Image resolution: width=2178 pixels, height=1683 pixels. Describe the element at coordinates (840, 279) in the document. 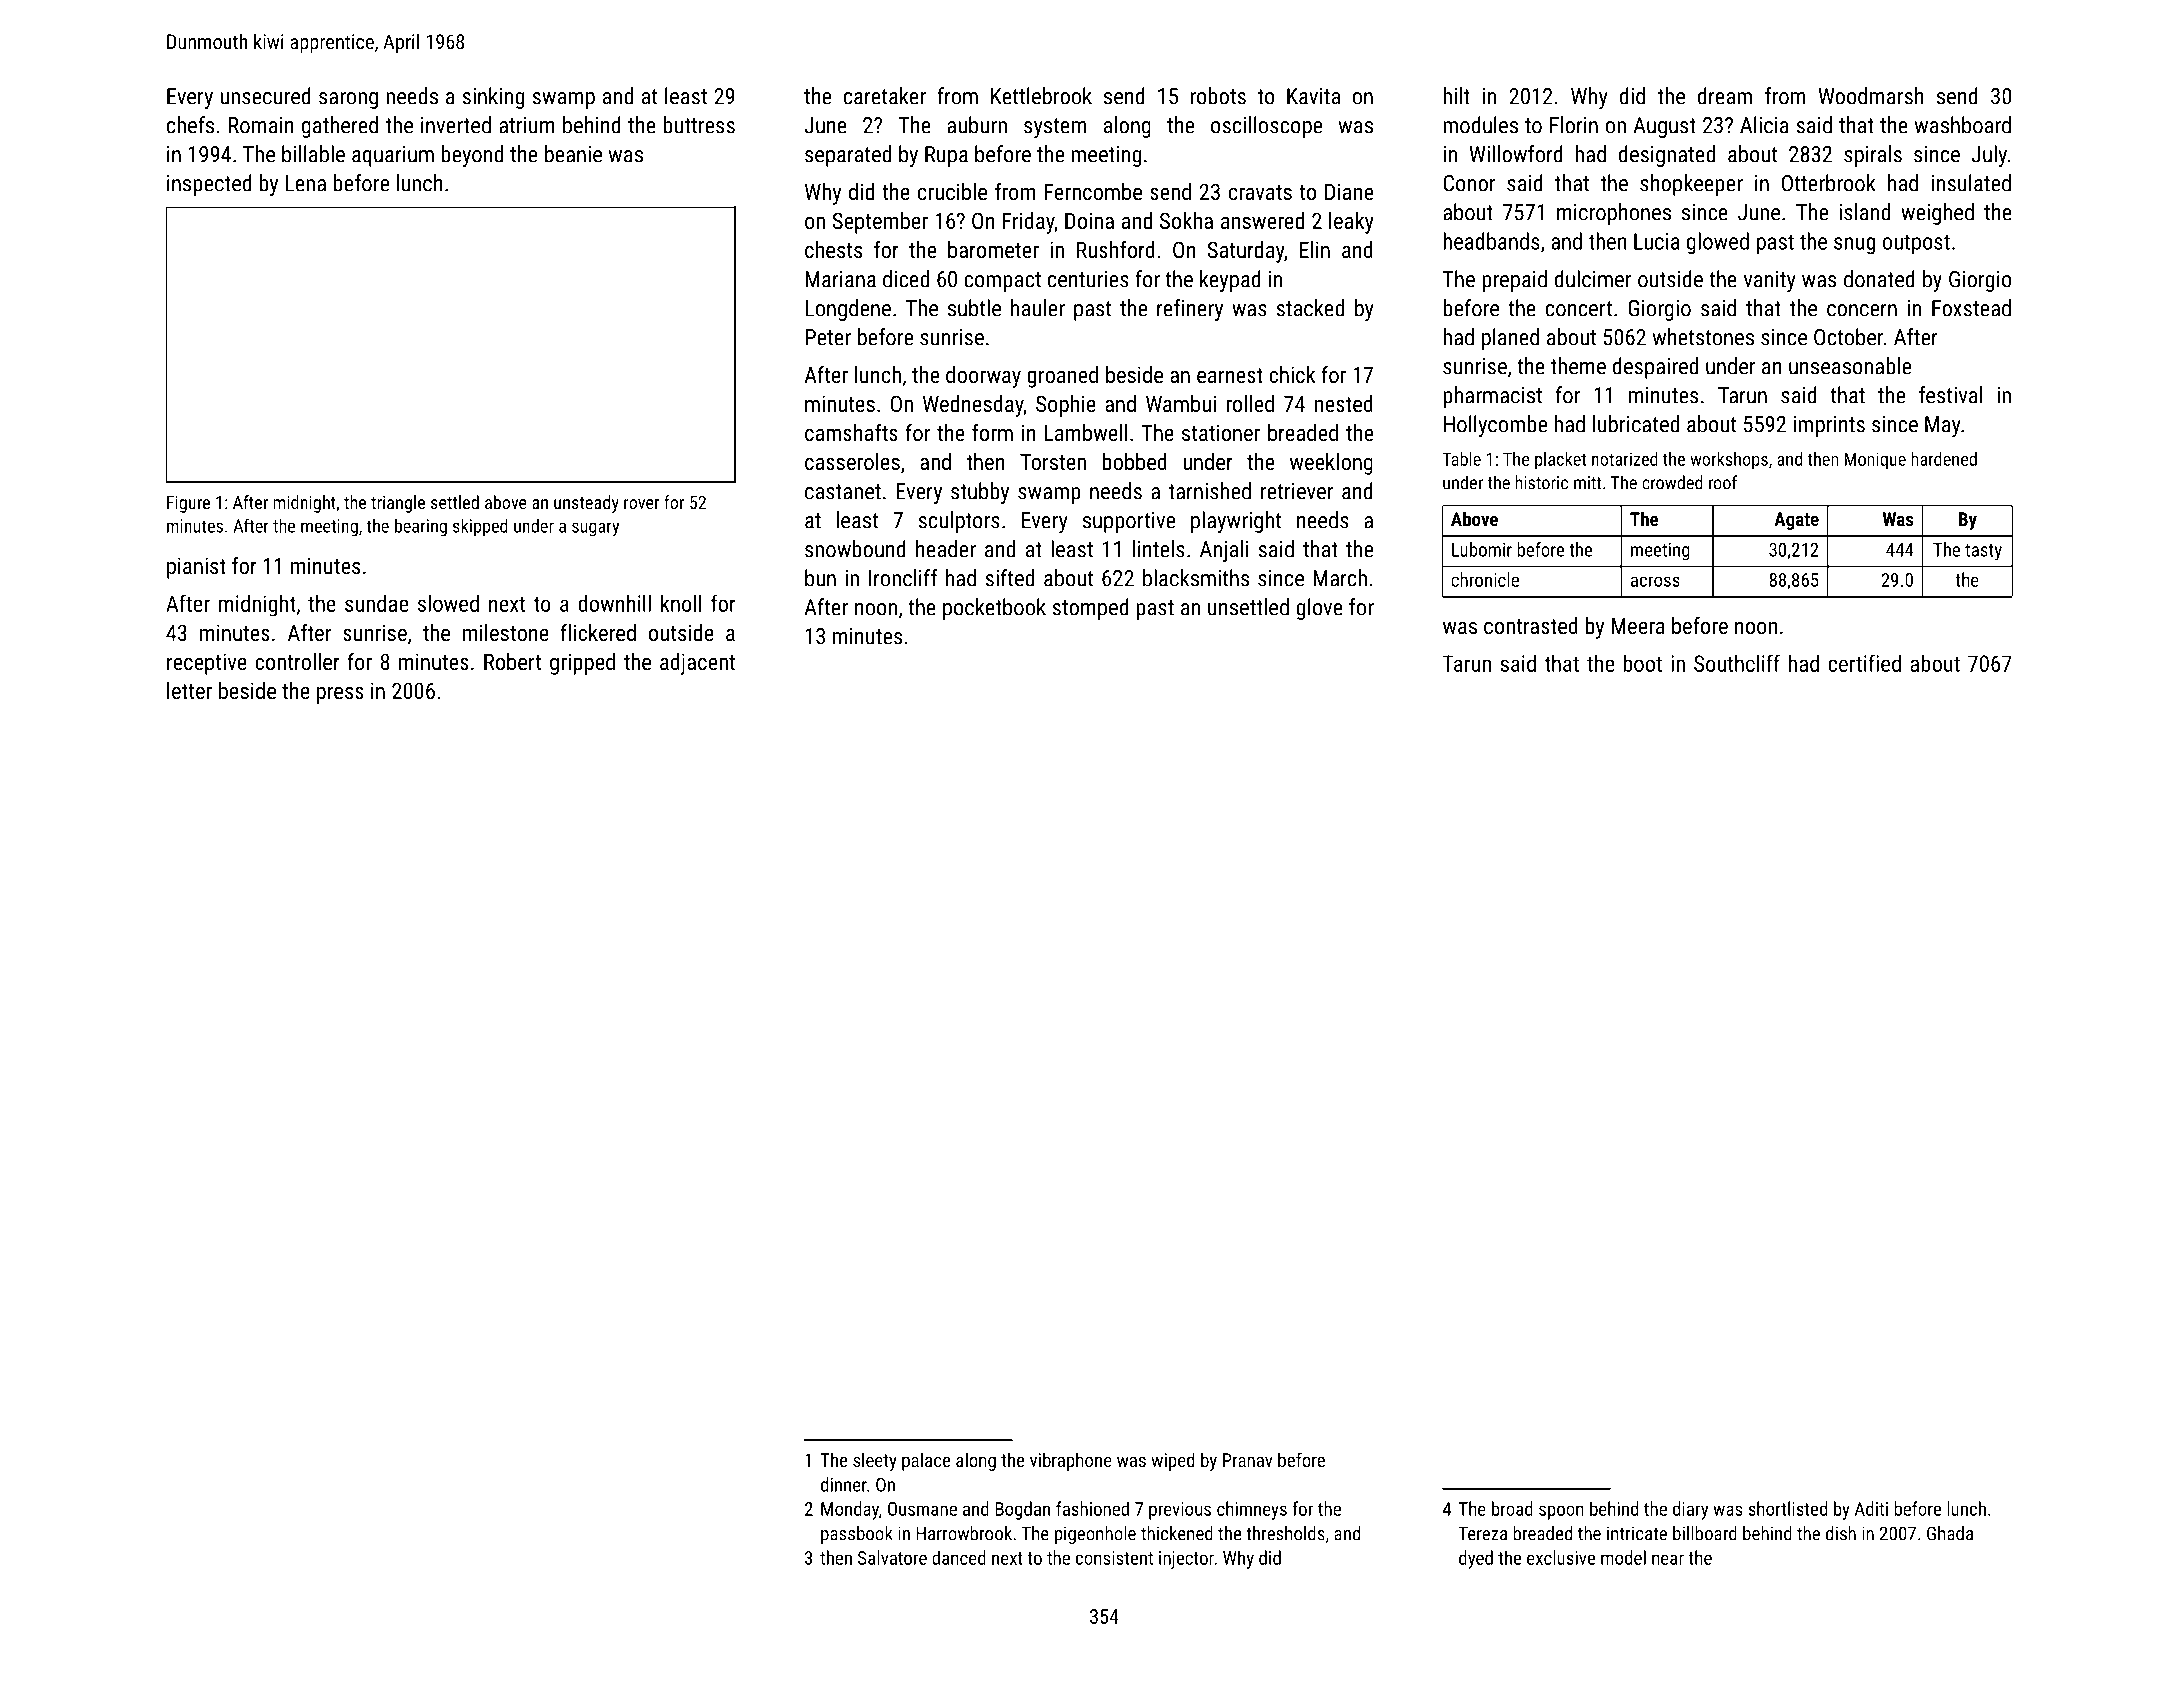

I see `Mariana` at that location.
